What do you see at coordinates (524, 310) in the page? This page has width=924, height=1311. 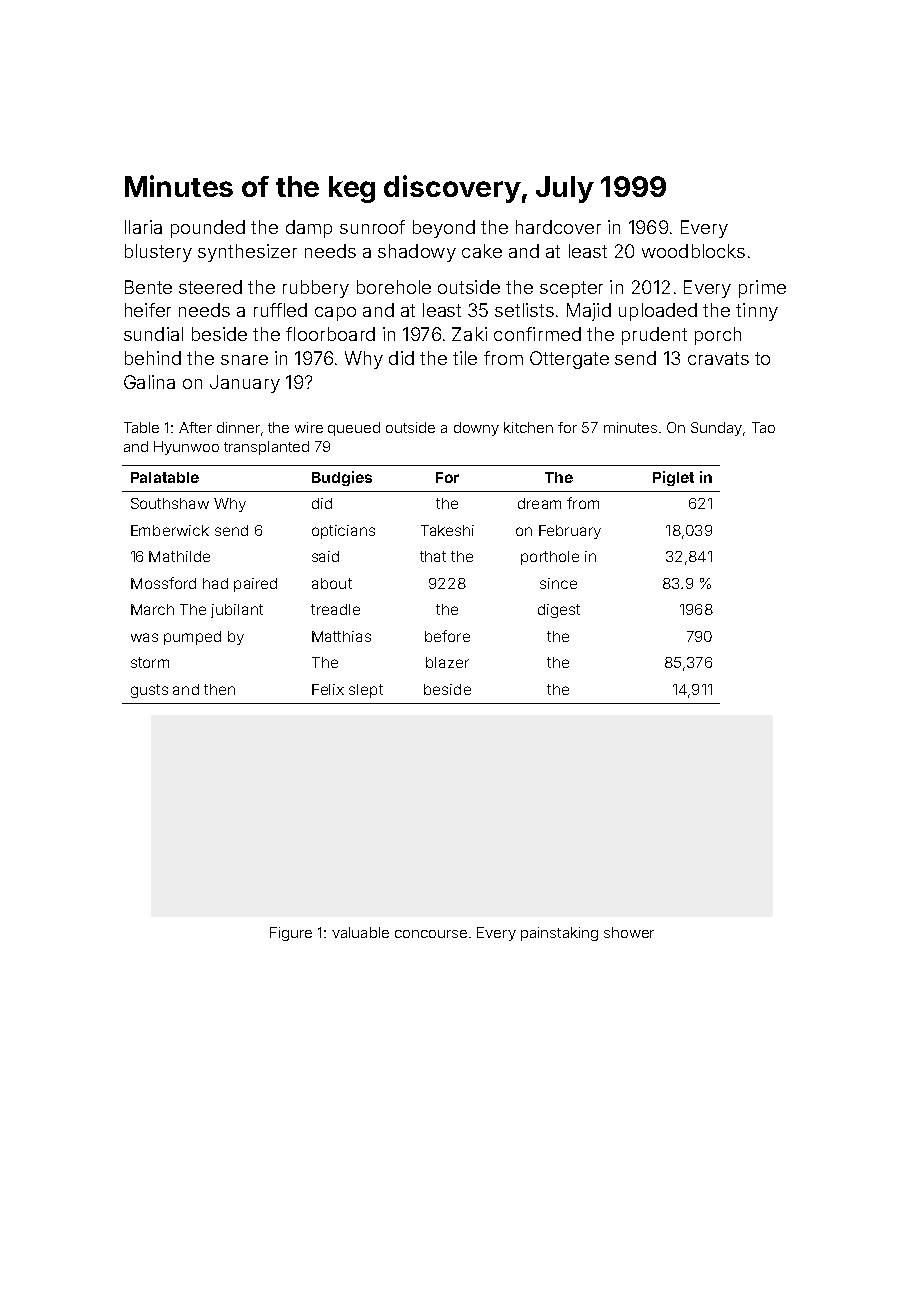 I see `setlists` at bounding box center [524, 310].
